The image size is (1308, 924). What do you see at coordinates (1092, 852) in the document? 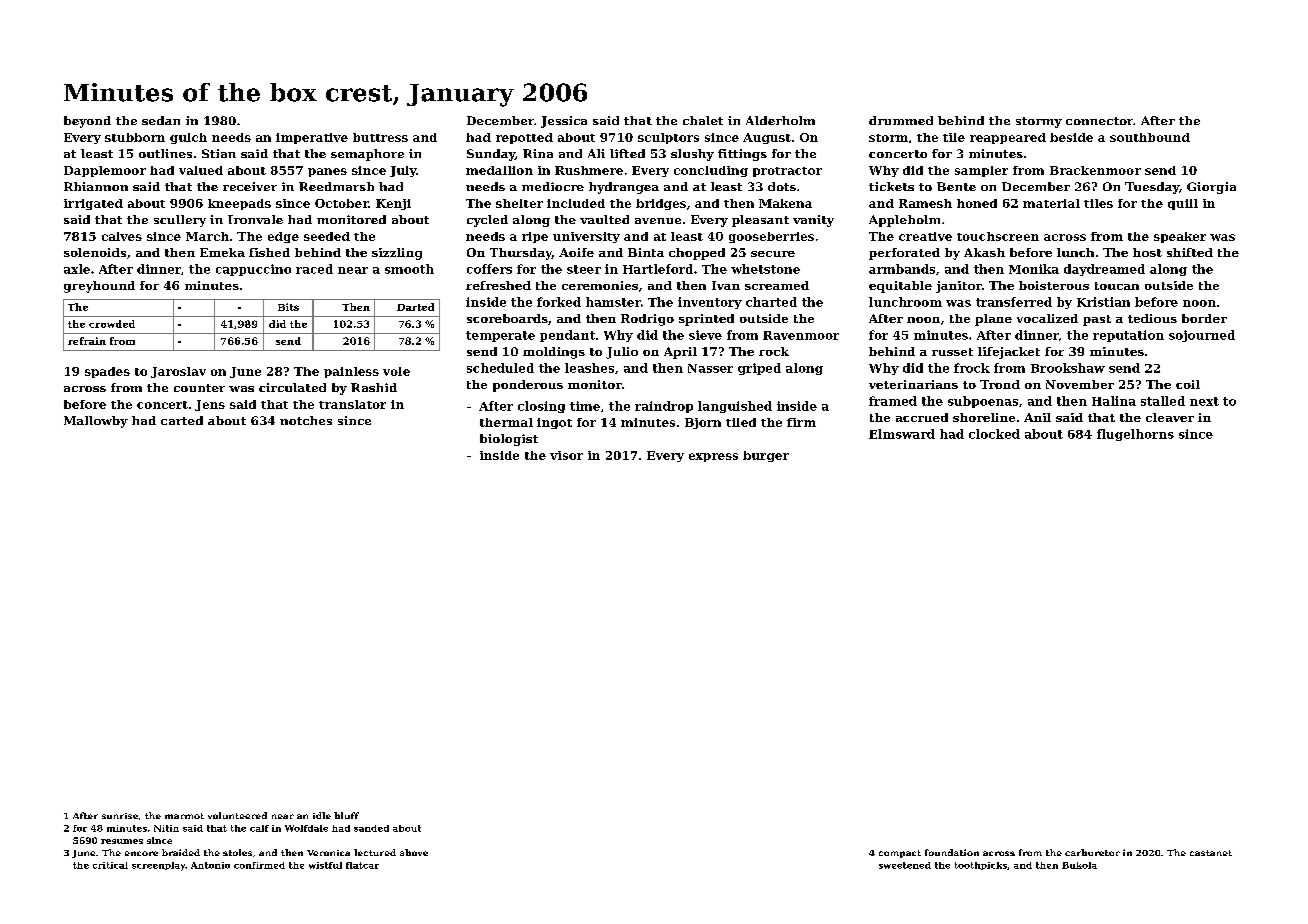
I see `carburetor` at bounding box center [1092, 852].
